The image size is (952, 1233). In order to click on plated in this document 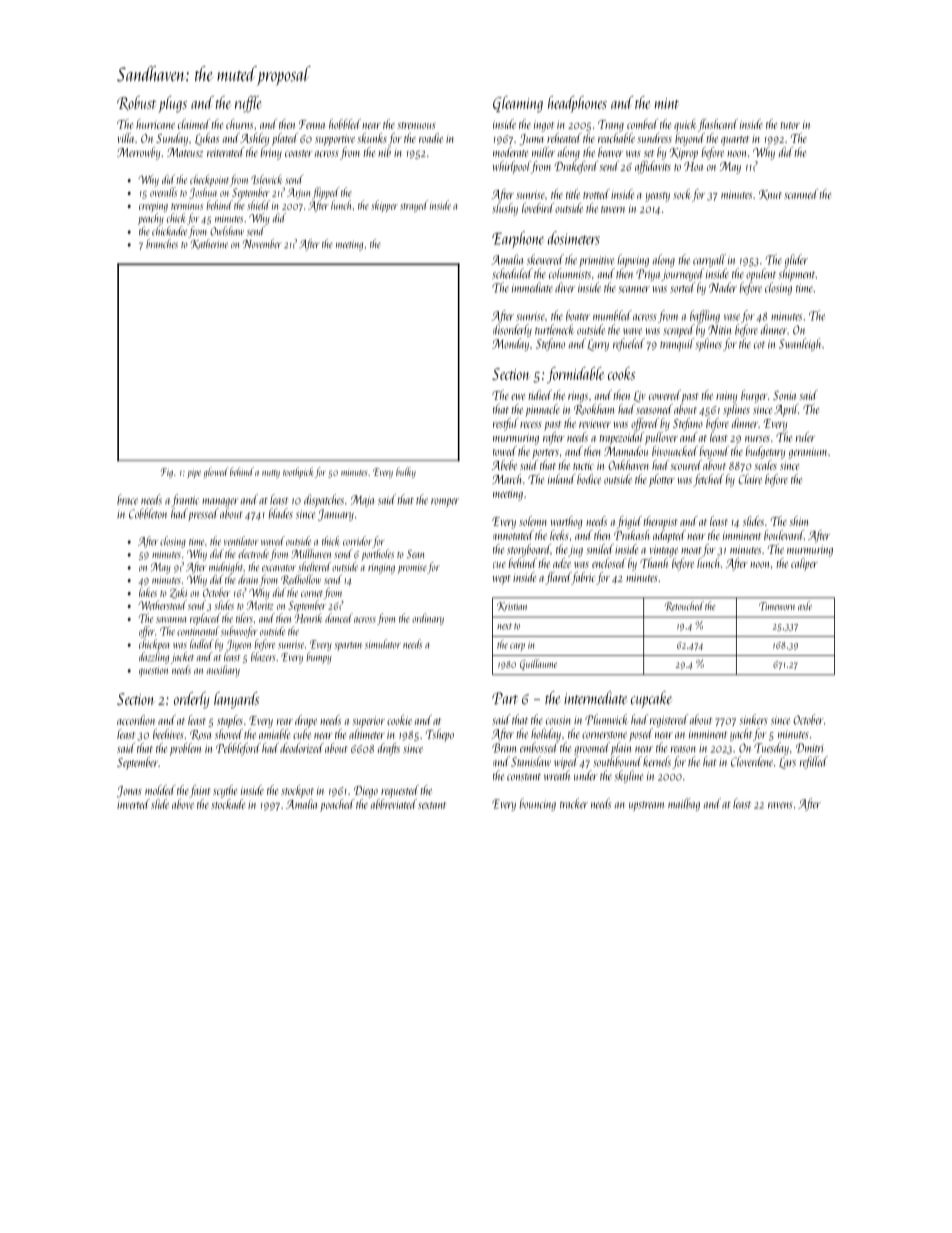, I will do `click(285, 139)`.
